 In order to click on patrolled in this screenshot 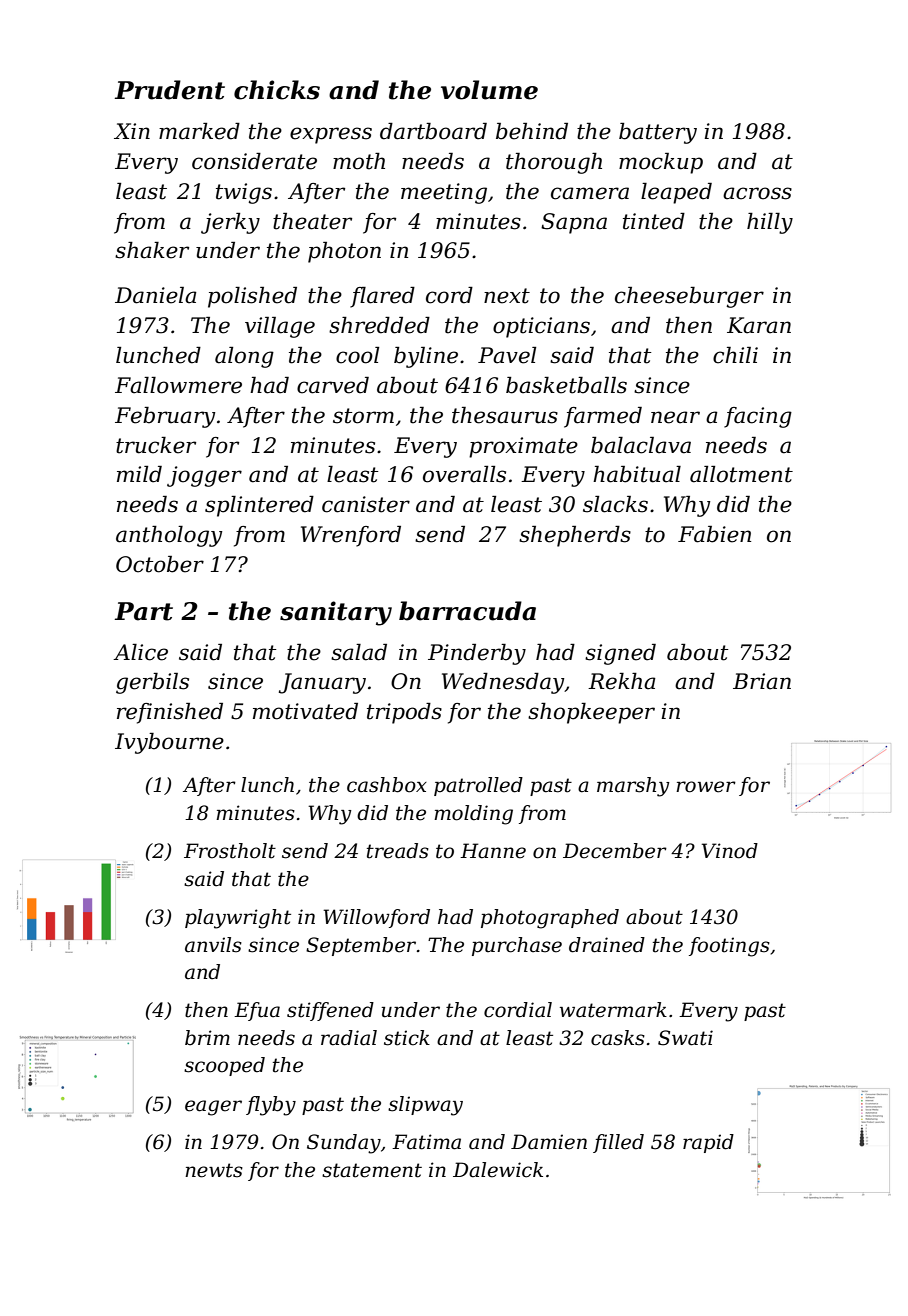, I will do `click(478, 786)`.
